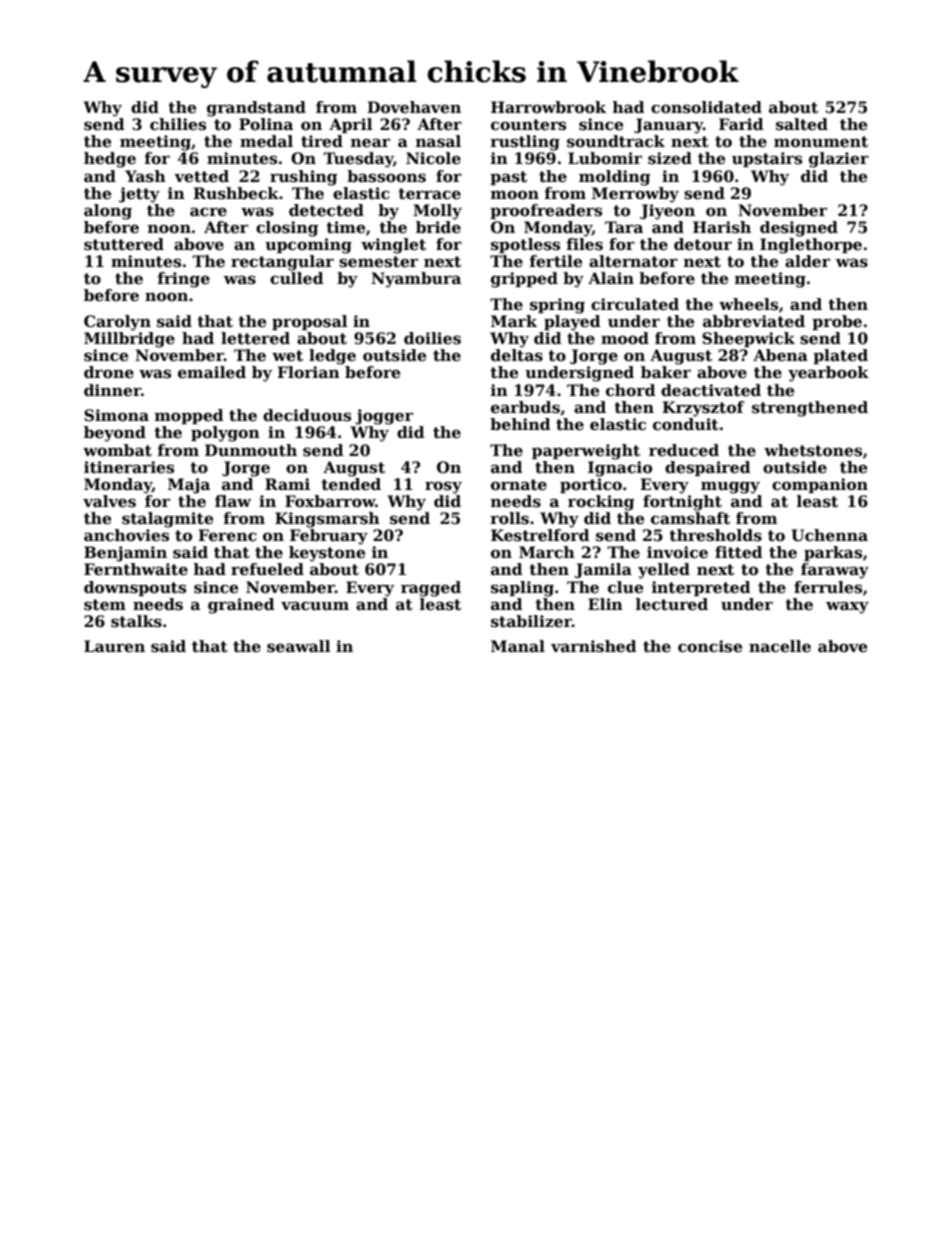 The width and height of the image is (952, 1233). What do you see at coordinates (116, 415) in the image?
I see `Simona` at bounding box center [116, 415].
